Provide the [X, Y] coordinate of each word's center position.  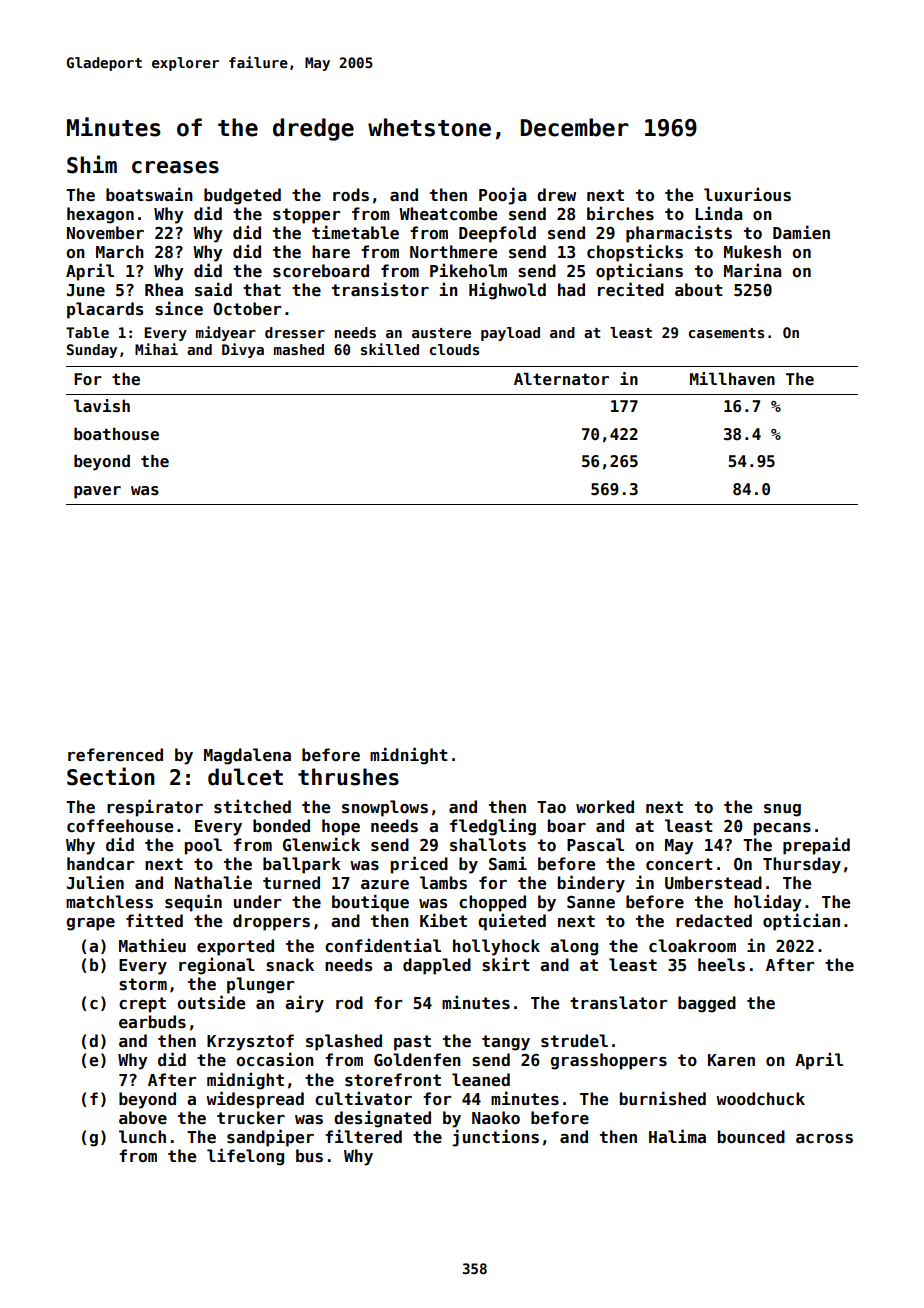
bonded [281, 826]
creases [175, 167]
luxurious [747, 194]
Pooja [502, 196]
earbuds [152, 1022]
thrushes [348, 777]
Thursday [802, 865]
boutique [370, 903]
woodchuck [760, 1099]
